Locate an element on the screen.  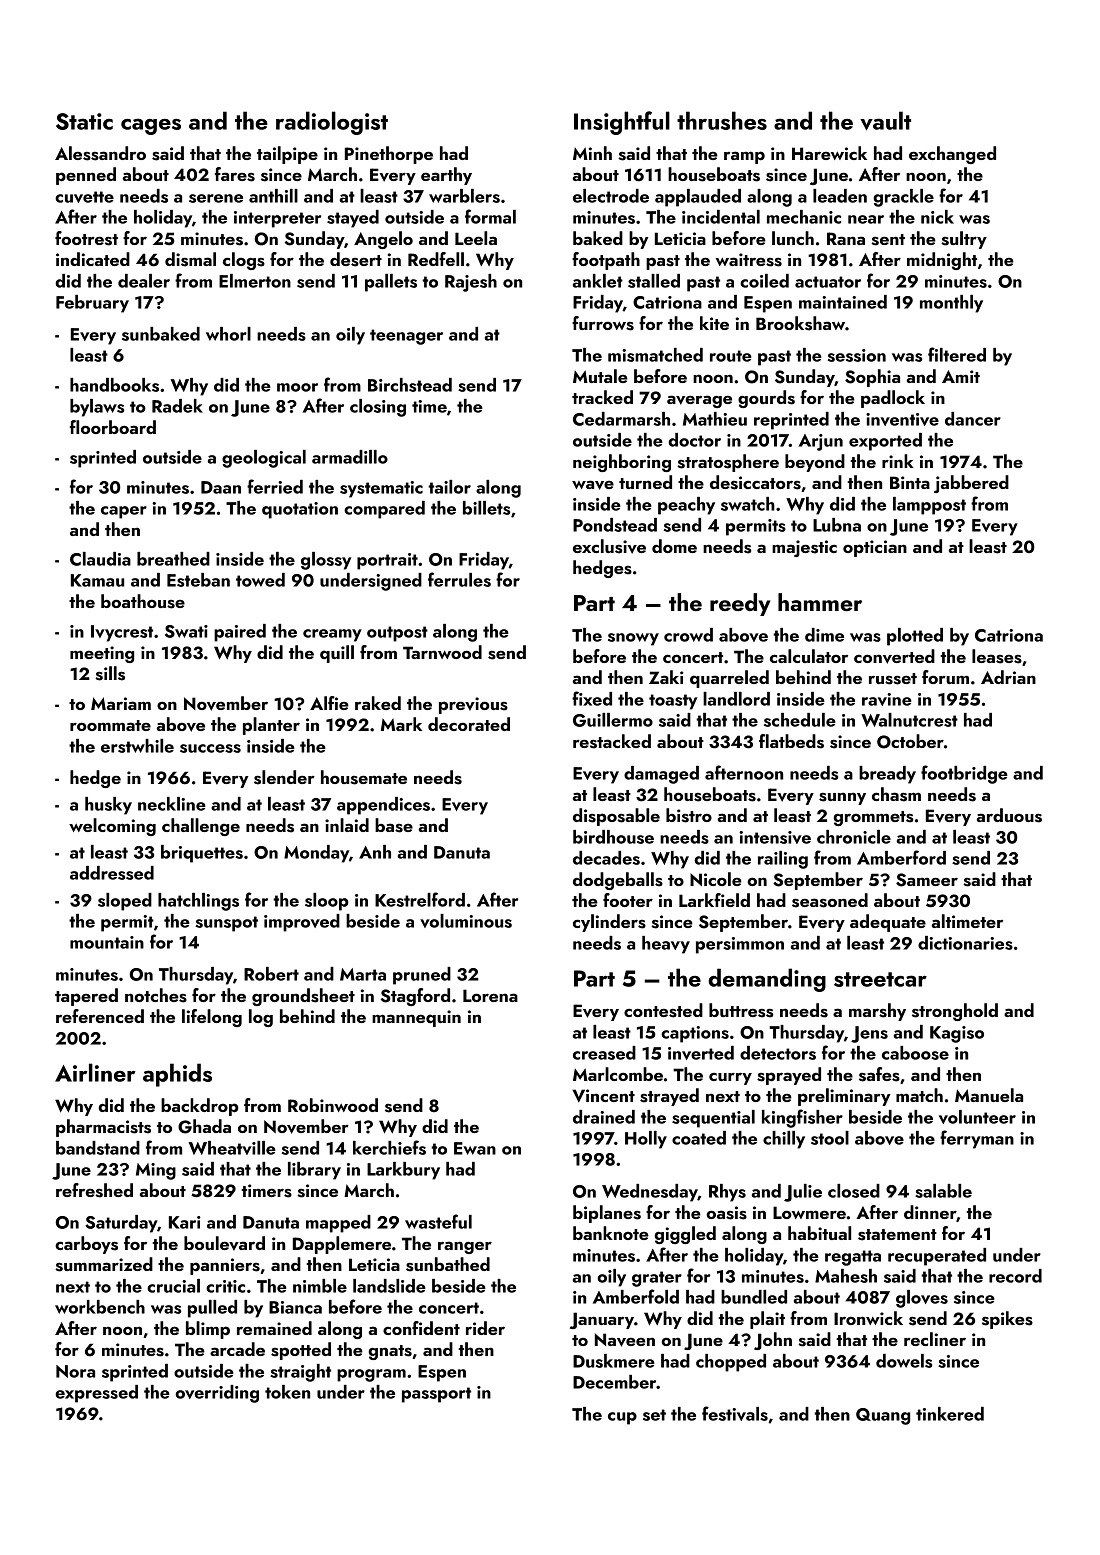
Static is located at coordinates (84, 121).
